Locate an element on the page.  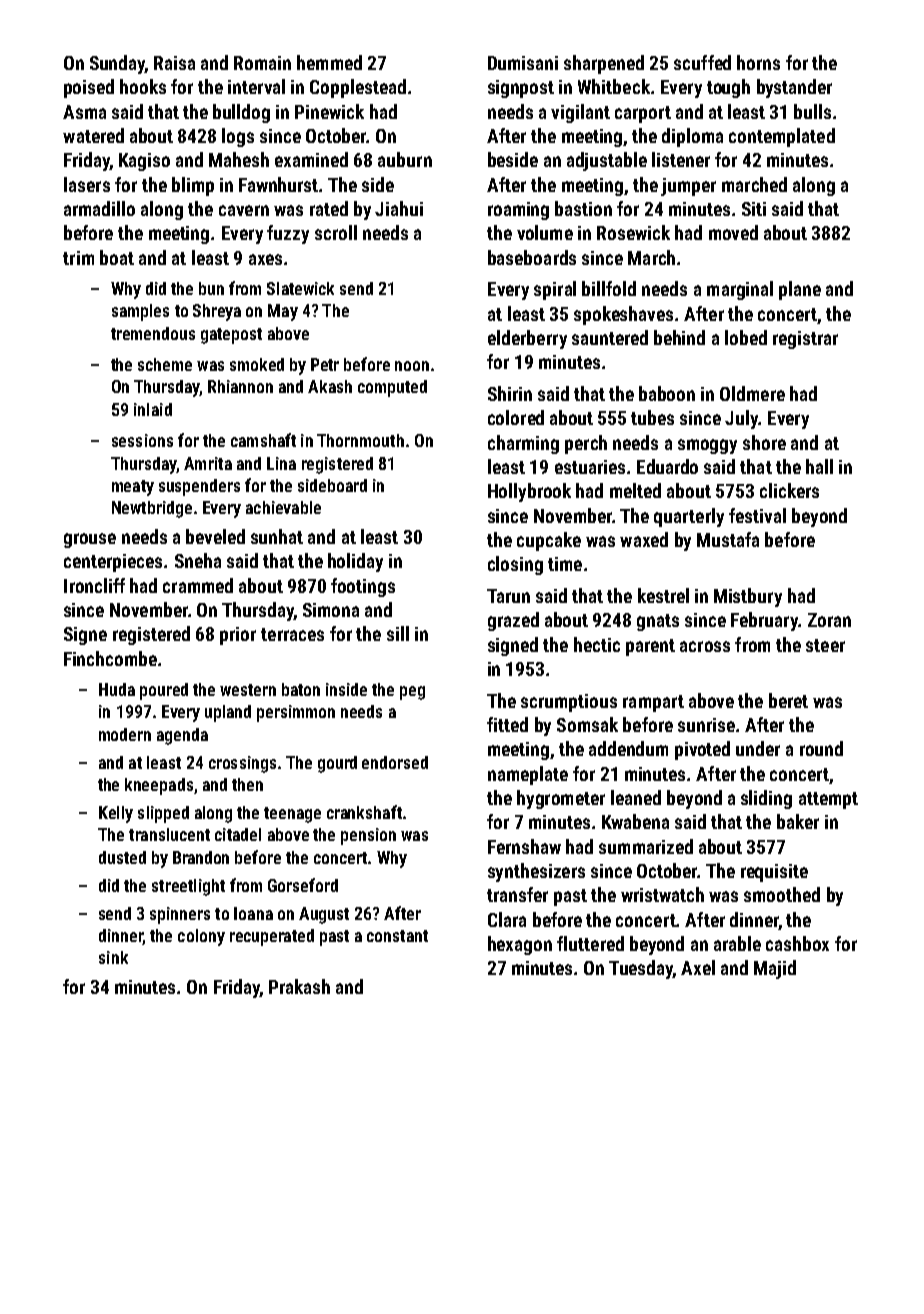
crammed is located at coordinates (198, 585).
